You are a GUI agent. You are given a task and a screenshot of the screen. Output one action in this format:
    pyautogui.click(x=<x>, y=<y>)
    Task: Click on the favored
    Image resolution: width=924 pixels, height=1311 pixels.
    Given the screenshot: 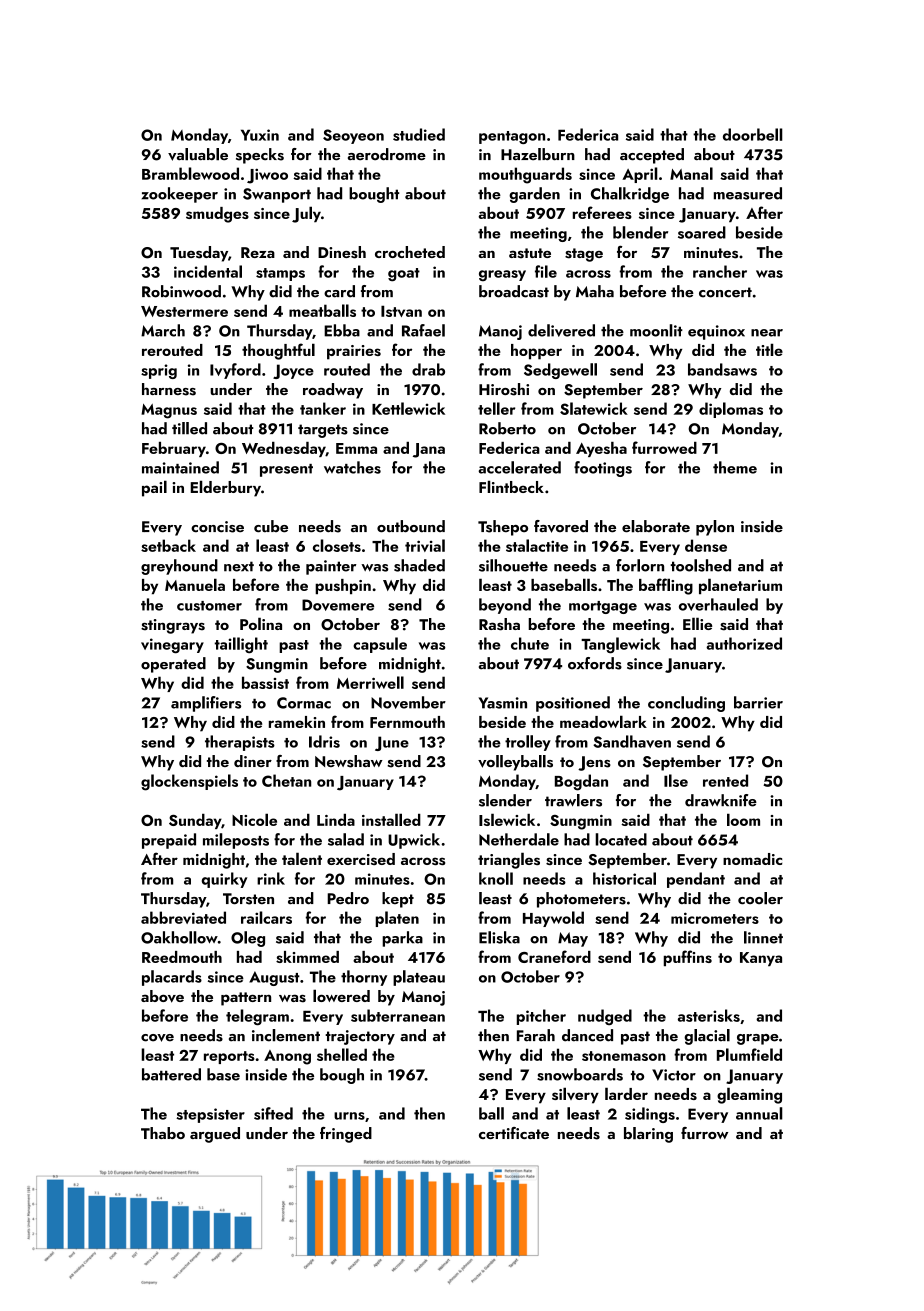 What is the action you would take?
    pyautogui.click(x=561, y=526)
